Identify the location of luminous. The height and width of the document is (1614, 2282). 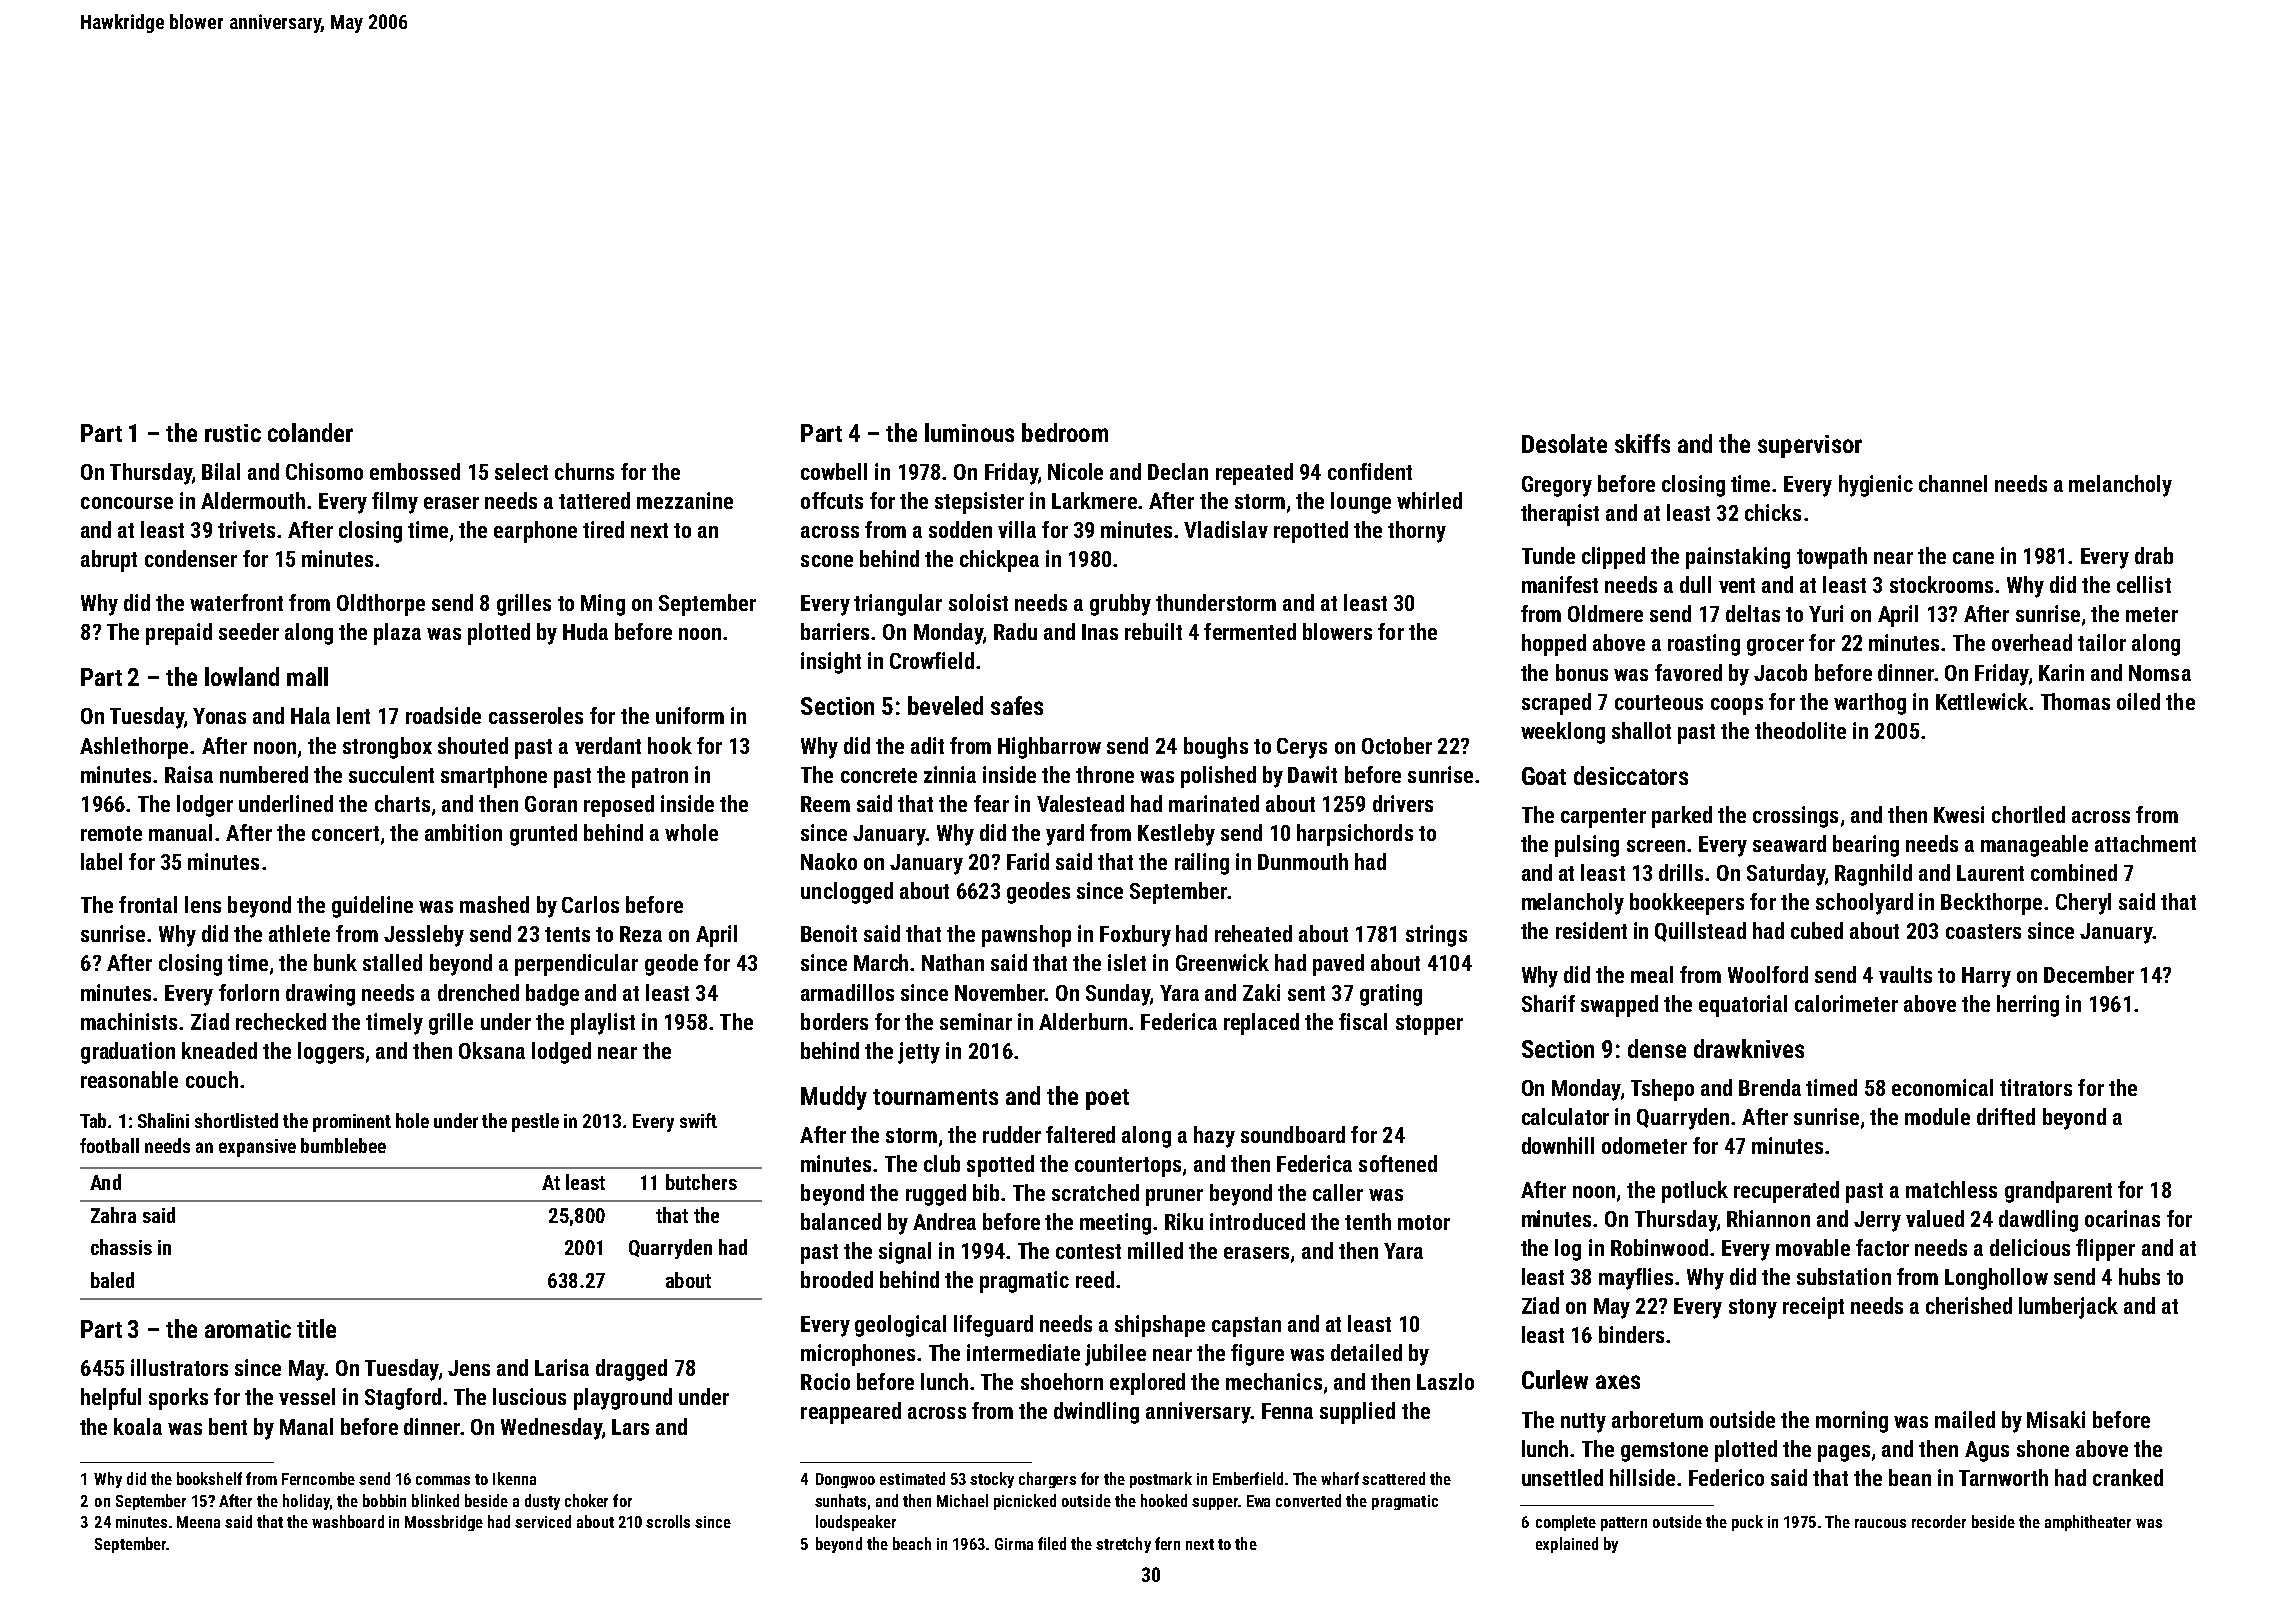
(969, 432).
